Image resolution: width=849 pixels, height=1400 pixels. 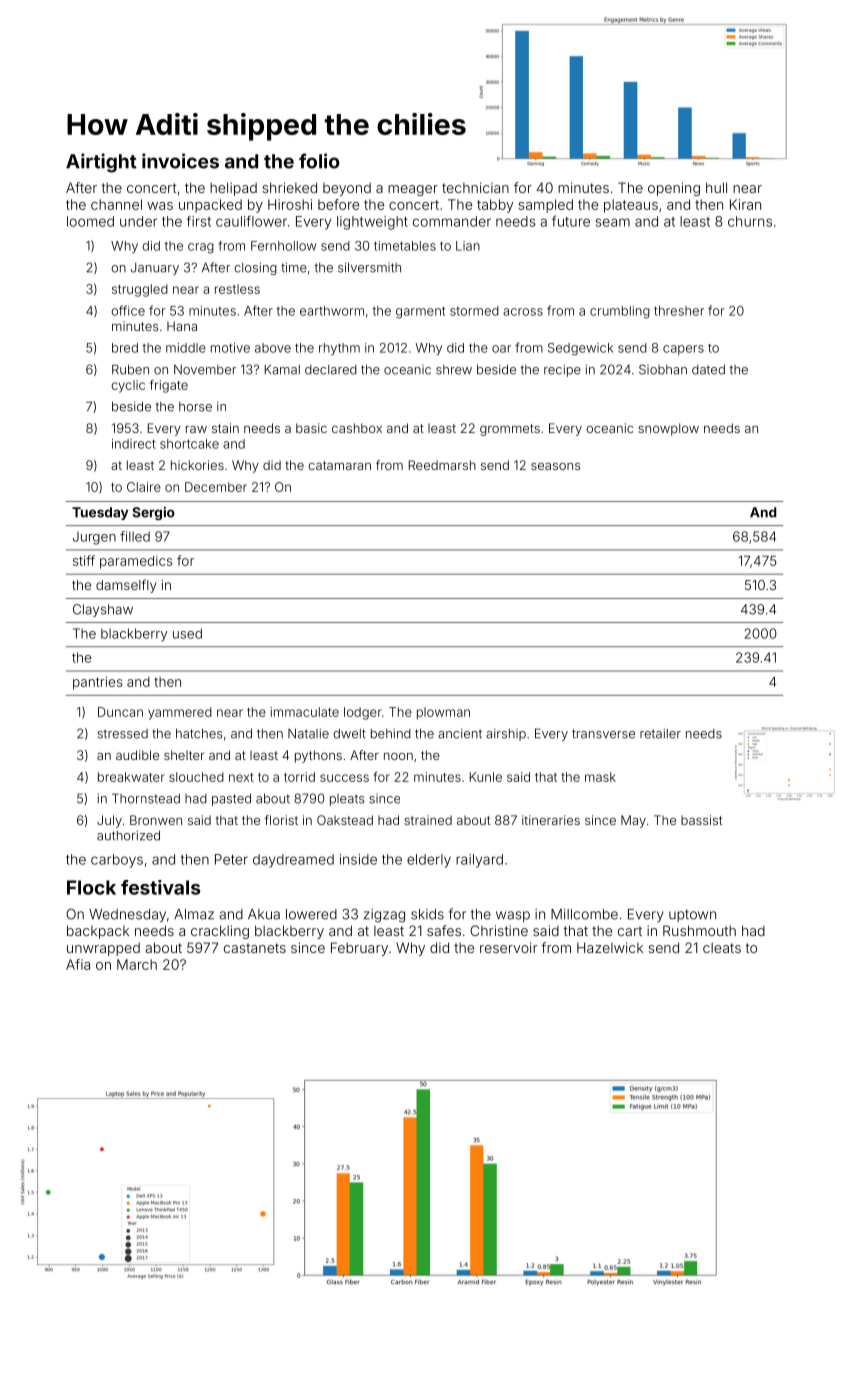 I want to click on invoices, so click(x=180, y=161).
